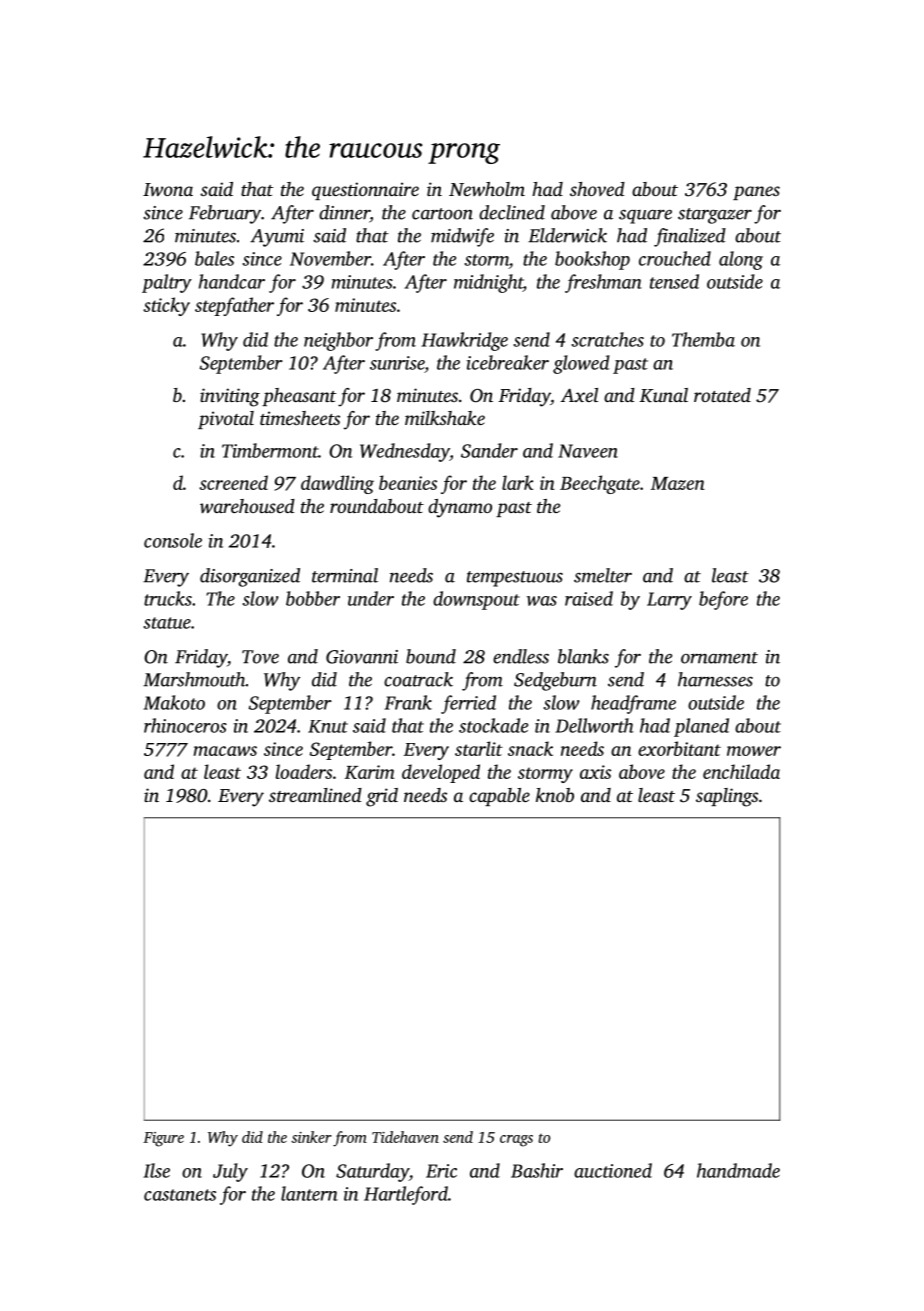 The height and width of the screenshot is (1311, 924). I want to click on Hartleford, so click(406, 1195).
